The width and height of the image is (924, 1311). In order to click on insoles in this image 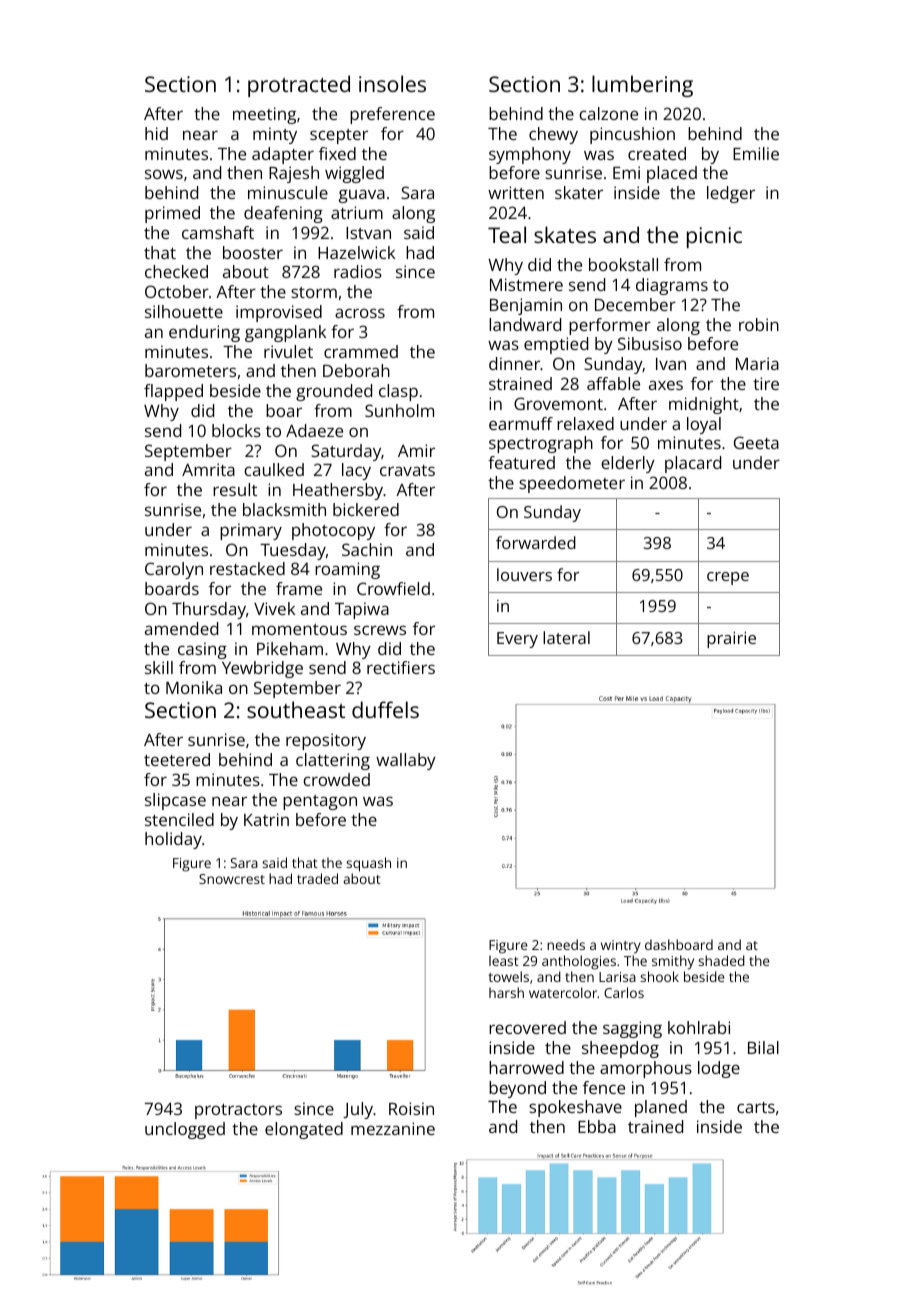, I will do `click(392, 83)`.
